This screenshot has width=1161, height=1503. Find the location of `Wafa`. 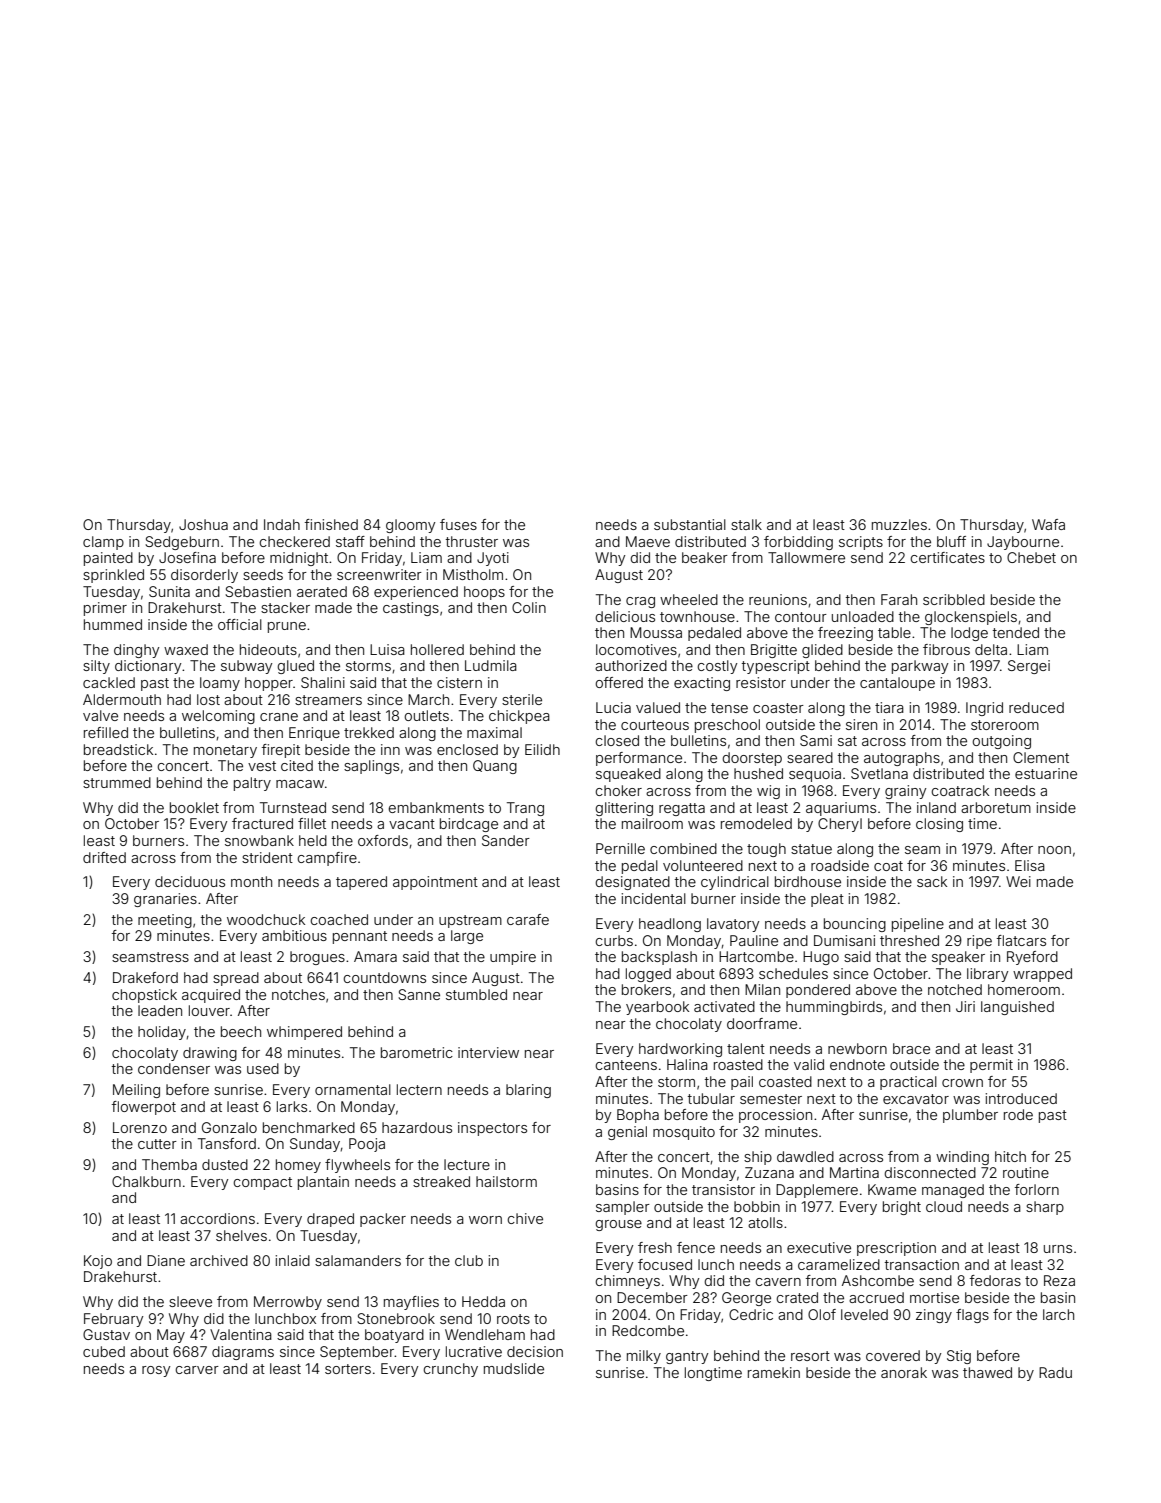

Wafa is located at coordinates (1048, 524).
